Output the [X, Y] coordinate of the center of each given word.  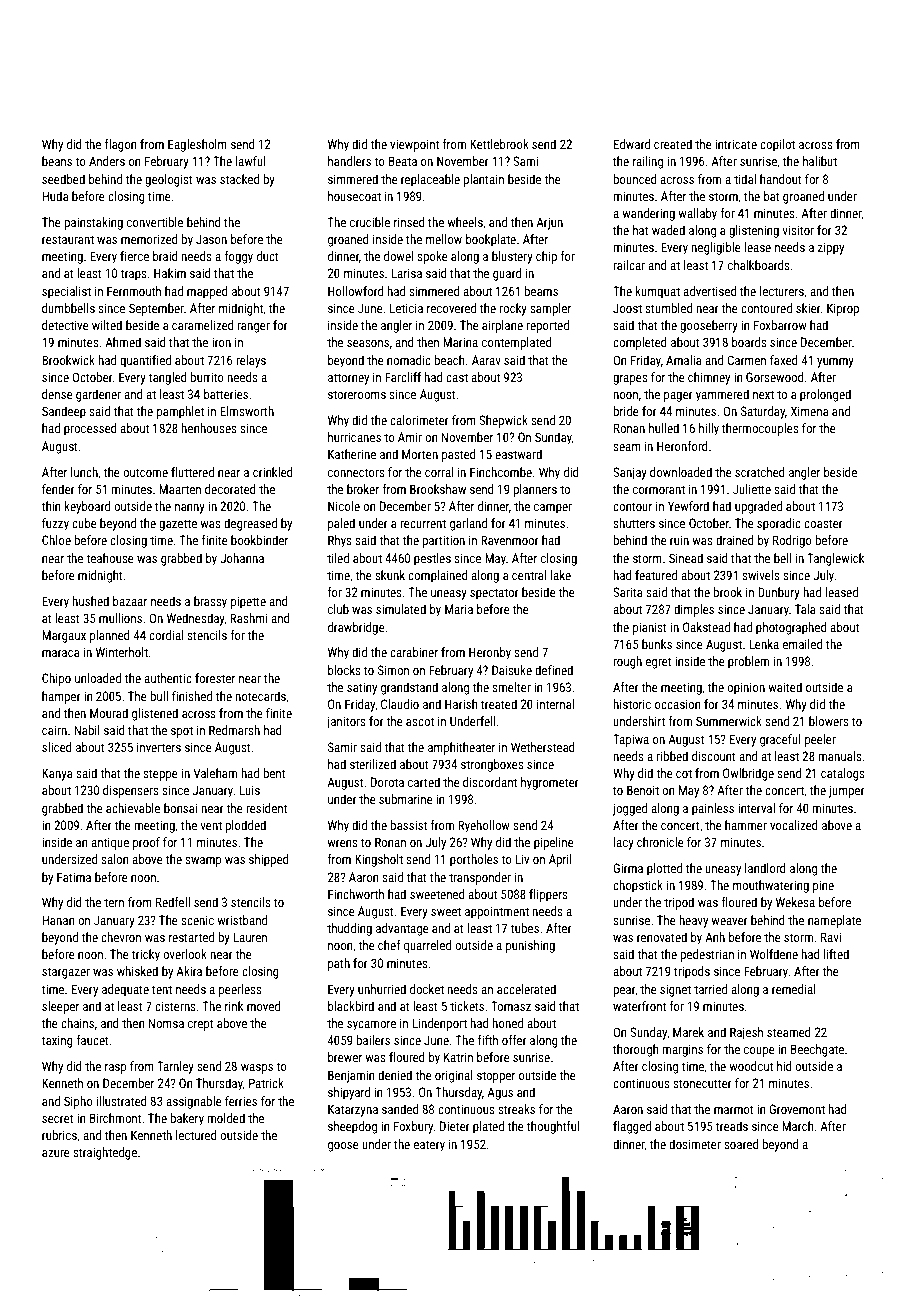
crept [201, 1025]
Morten [420, 454]
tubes [525, 928]
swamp [203, 862]
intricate [736, 144]
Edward [632, 144]
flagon [120, 145]
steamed [789, 1032]
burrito [207, 377]
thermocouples [760, 429]
